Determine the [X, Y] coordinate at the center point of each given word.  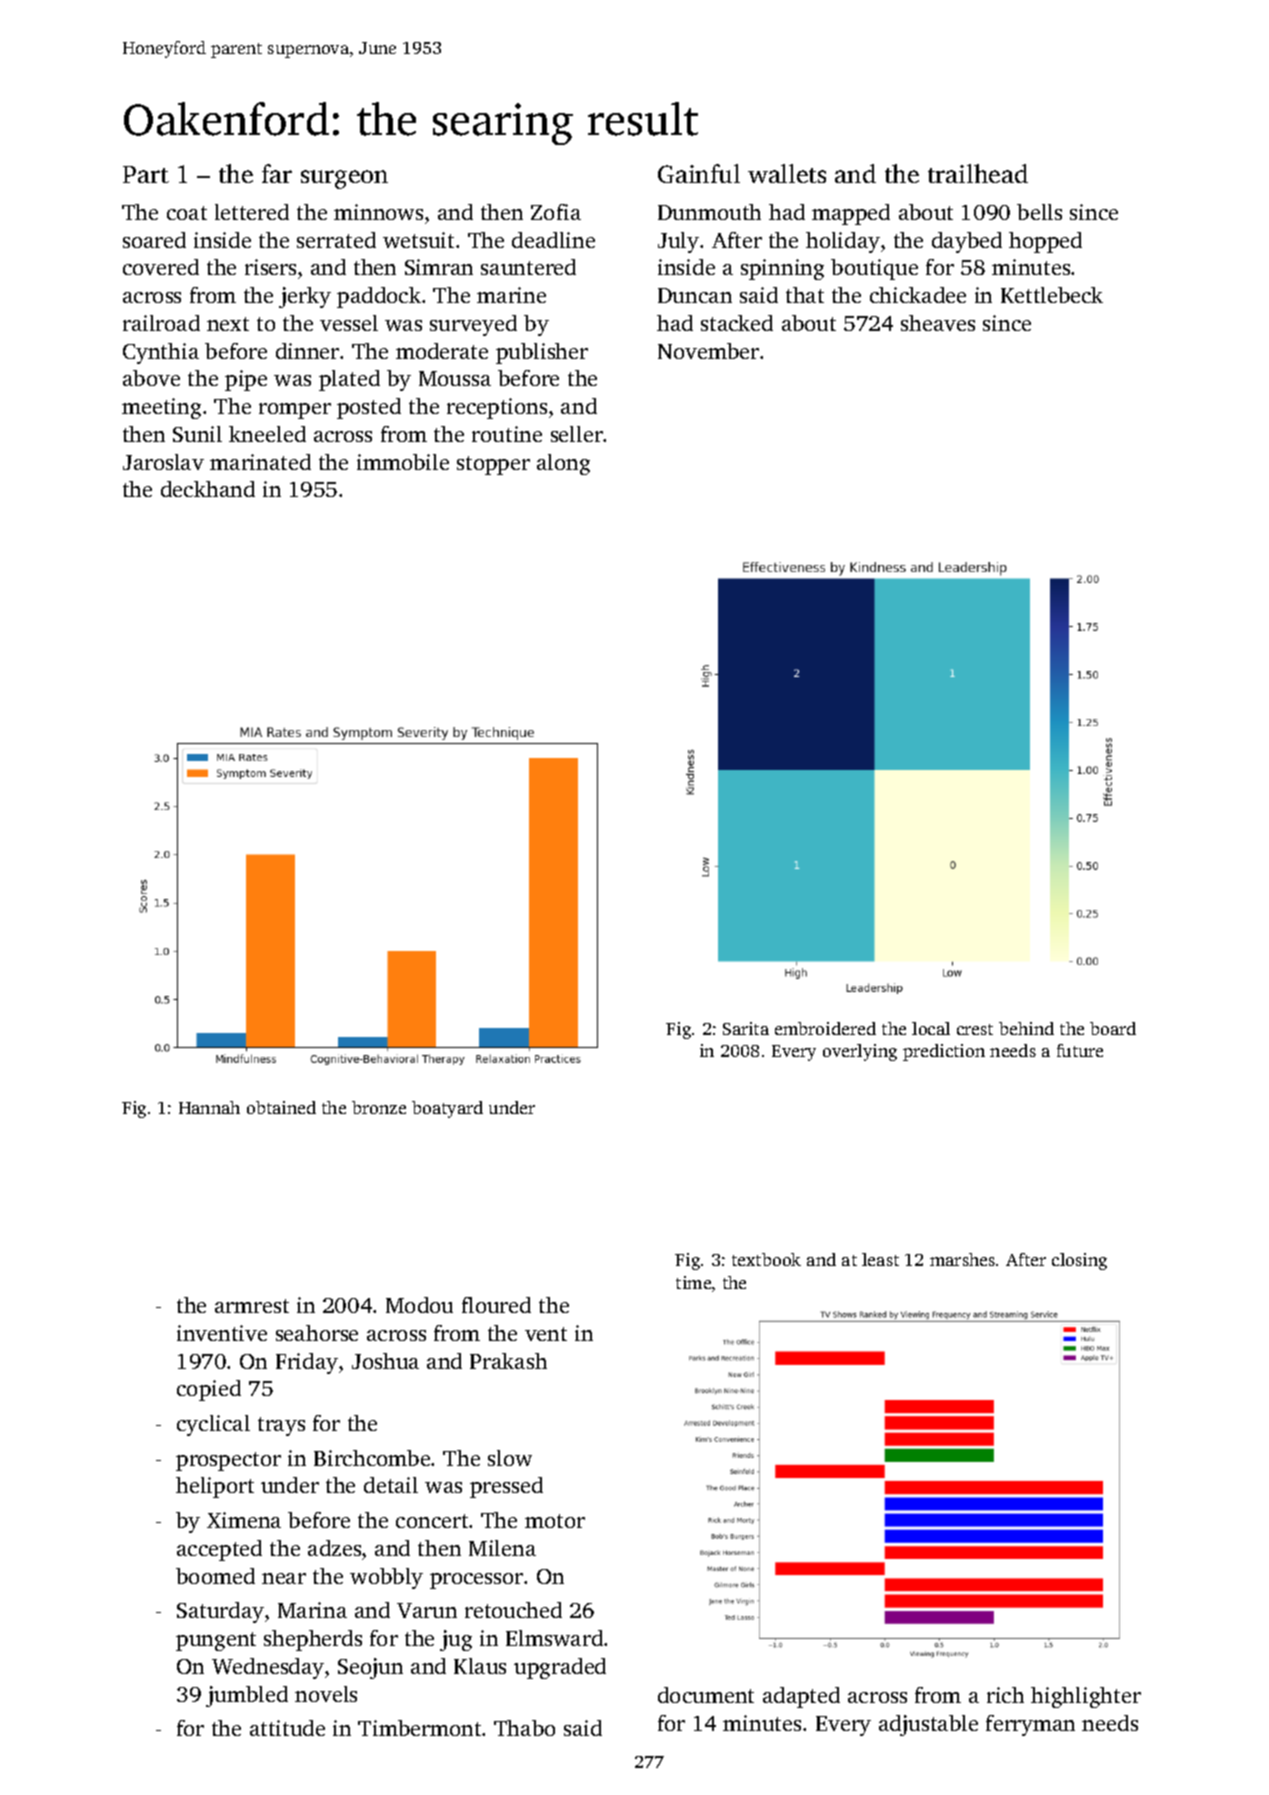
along [563, 464]
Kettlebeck [1052, 295]
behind [1026, 1028]
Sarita [746, 1028]
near [284, 1578]
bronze [379, 1107]
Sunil [197, 434]
